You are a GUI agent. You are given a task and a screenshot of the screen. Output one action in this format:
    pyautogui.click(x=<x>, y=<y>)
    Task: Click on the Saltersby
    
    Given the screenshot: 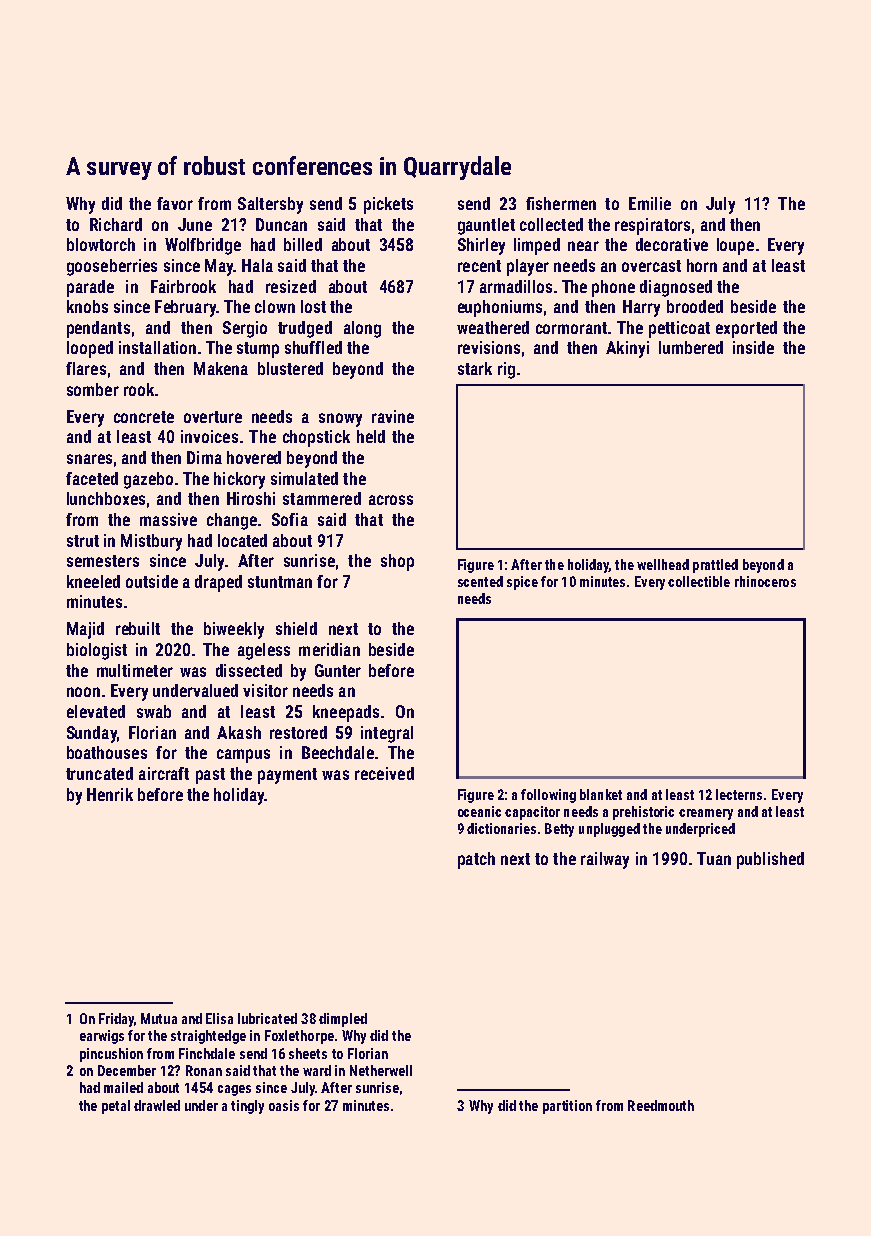 What is the action you would take?
    pyautogui.click(x=270, y=205)
